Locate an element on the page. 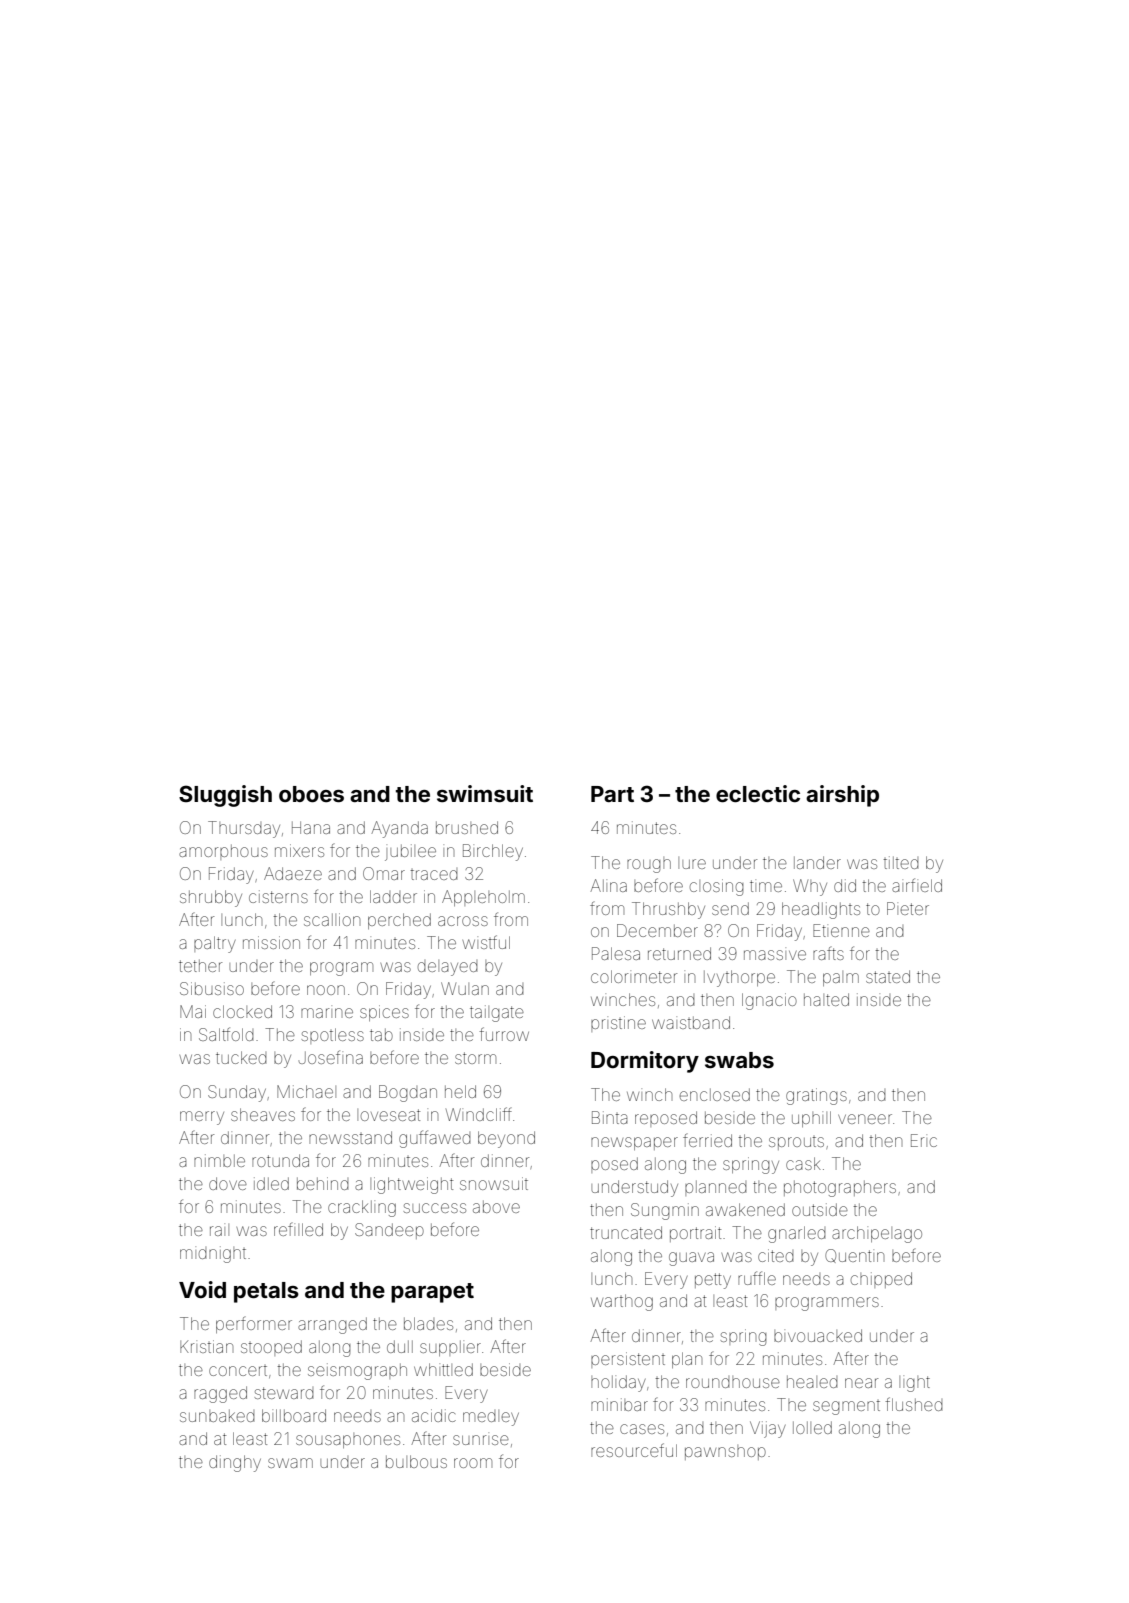 This image has height=1603, width=1129. Sluggish is located at coordinates (225, 796).
